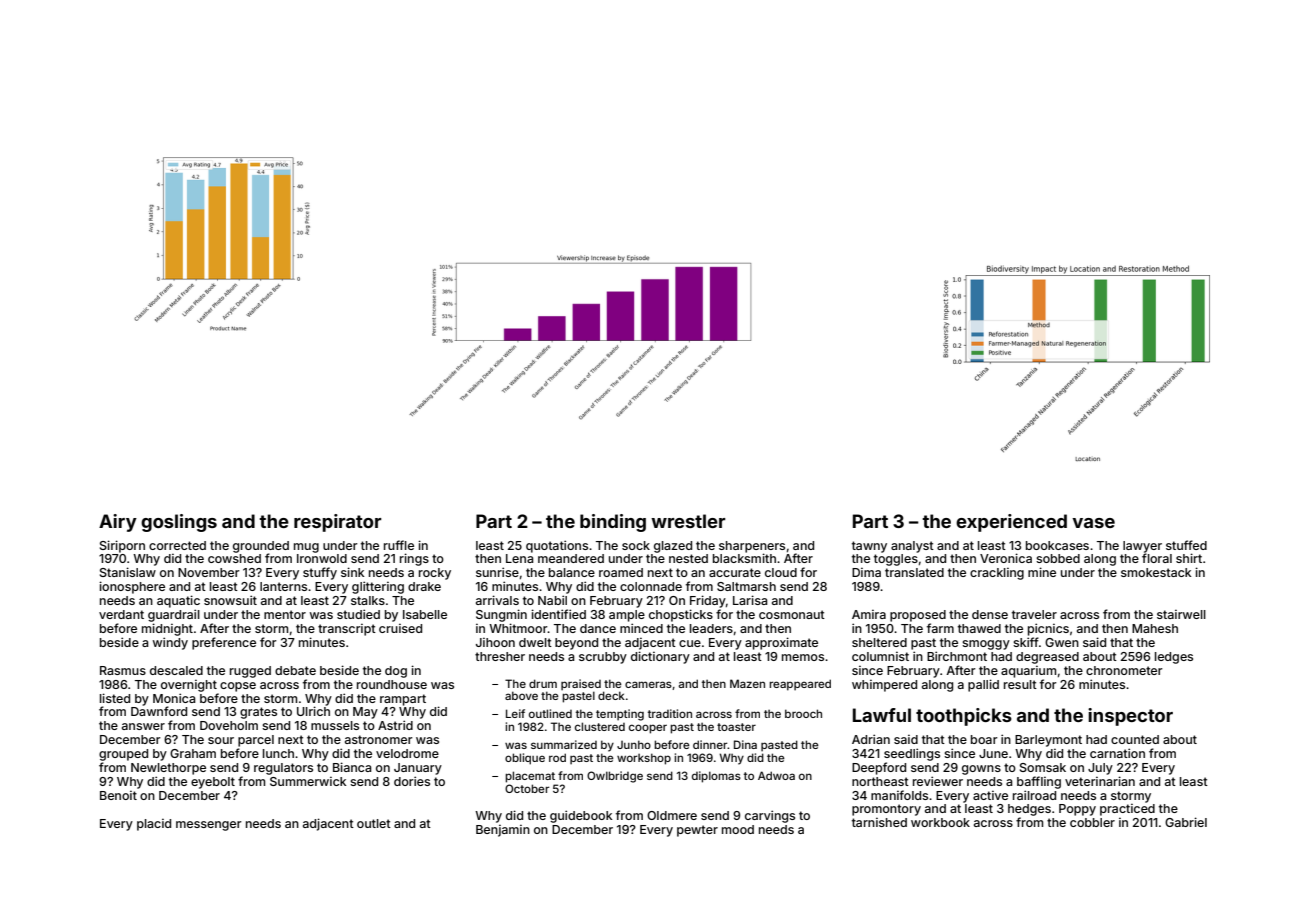  What do you see at coordinates (552, 600) in the screenshot?
I see `Nabil` at bounding box center [552, 600].
